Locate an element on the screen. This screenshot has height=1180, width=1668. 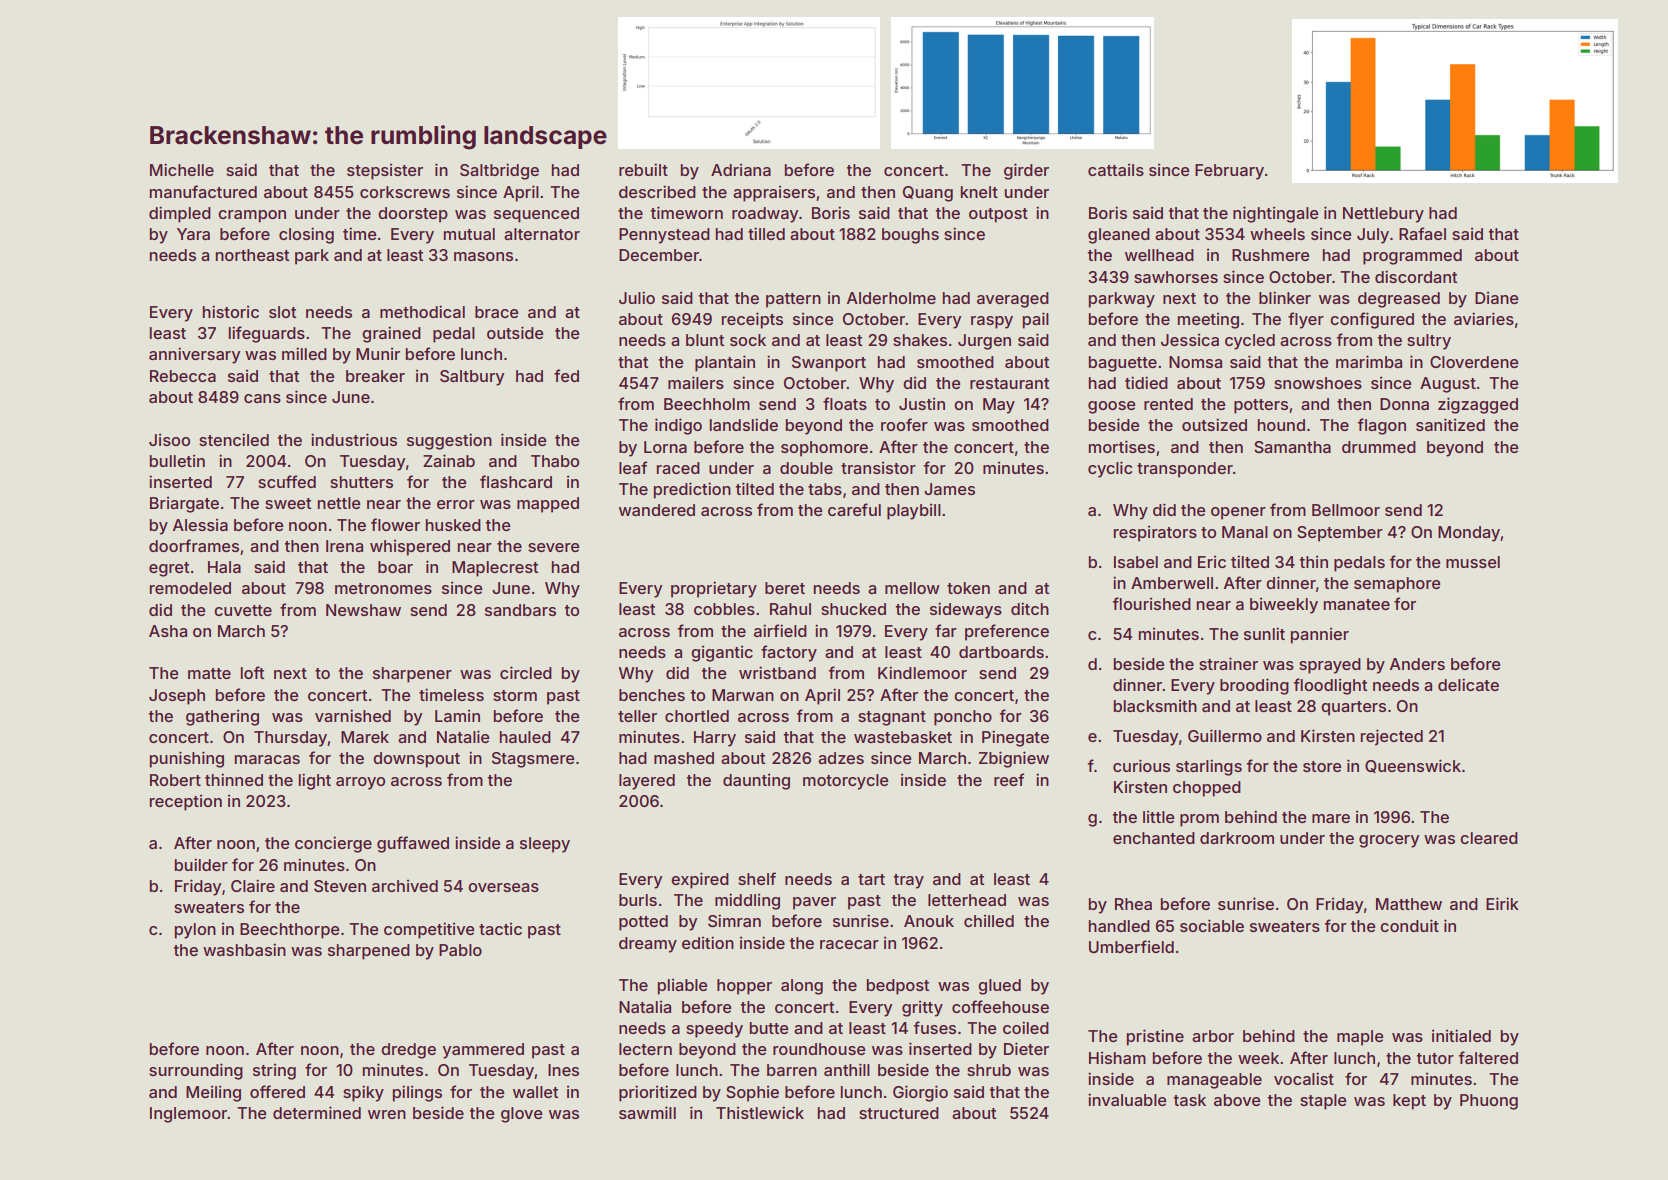
determined is located at coordinates (317, 1112).
